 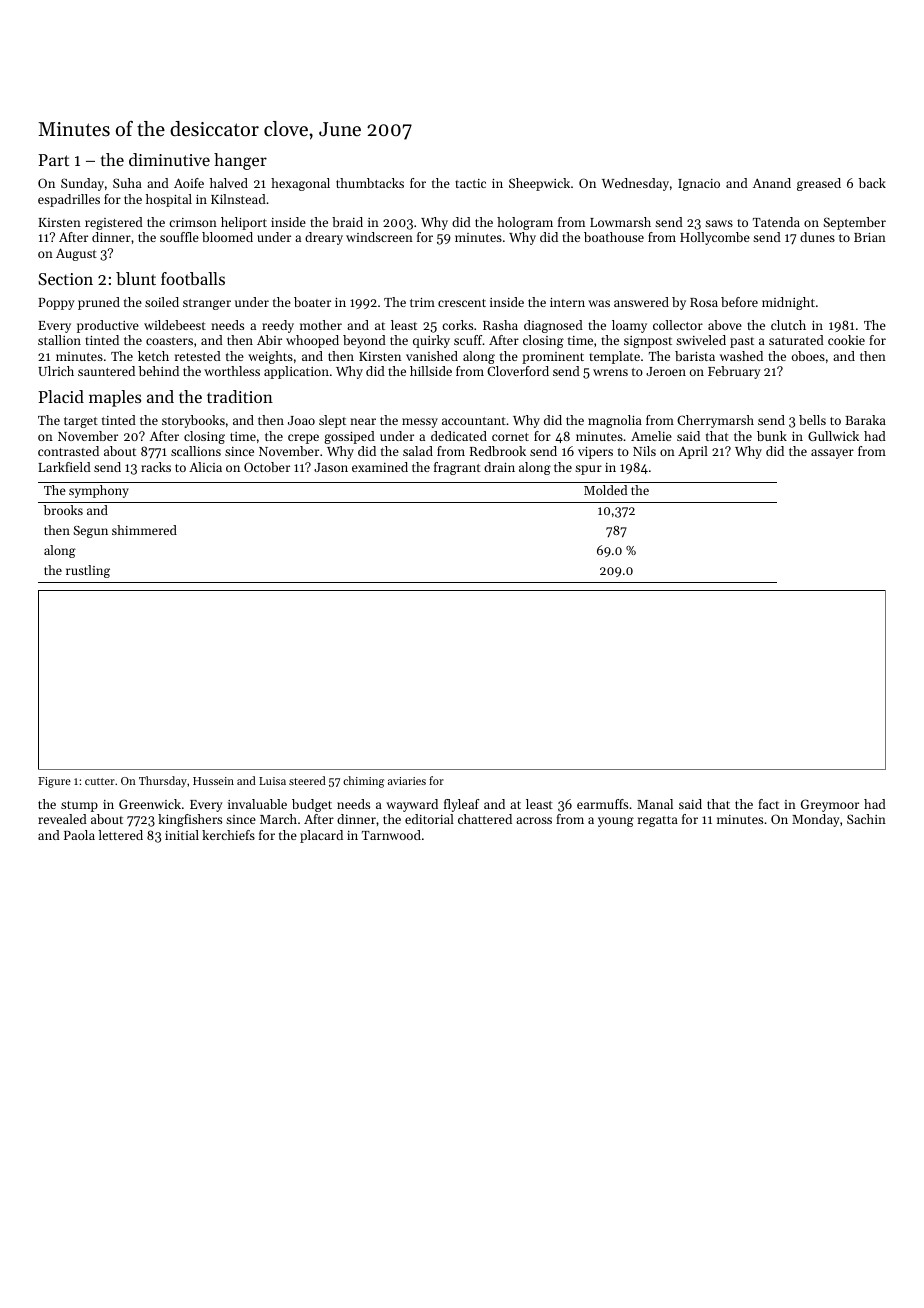 What do you see at coordinates (470, 183) in the image?
I see `tactic` at bounding box center [470, 183].
